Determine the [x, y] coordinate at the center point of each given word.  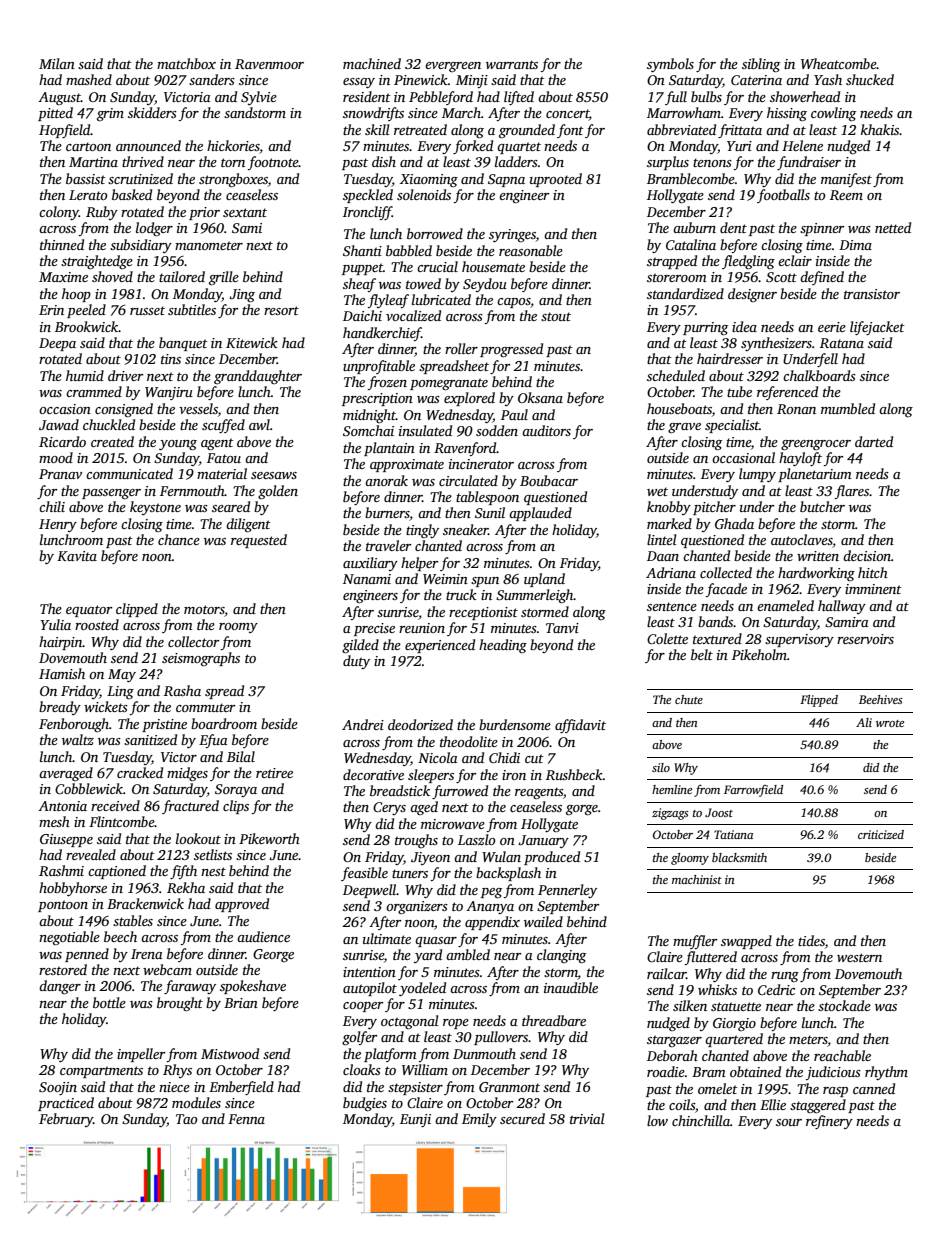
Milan [57, 63]
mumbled [848, 408]
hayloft [800, 459]
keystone [155, 508]
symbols [670, 65]
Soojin [58, 1088]
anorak [386, 480]
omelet [718, 1088]
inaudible [571, 987]
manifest [846, 180]
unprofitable [379, 367]
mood [56, 457]
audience [263, 936]
